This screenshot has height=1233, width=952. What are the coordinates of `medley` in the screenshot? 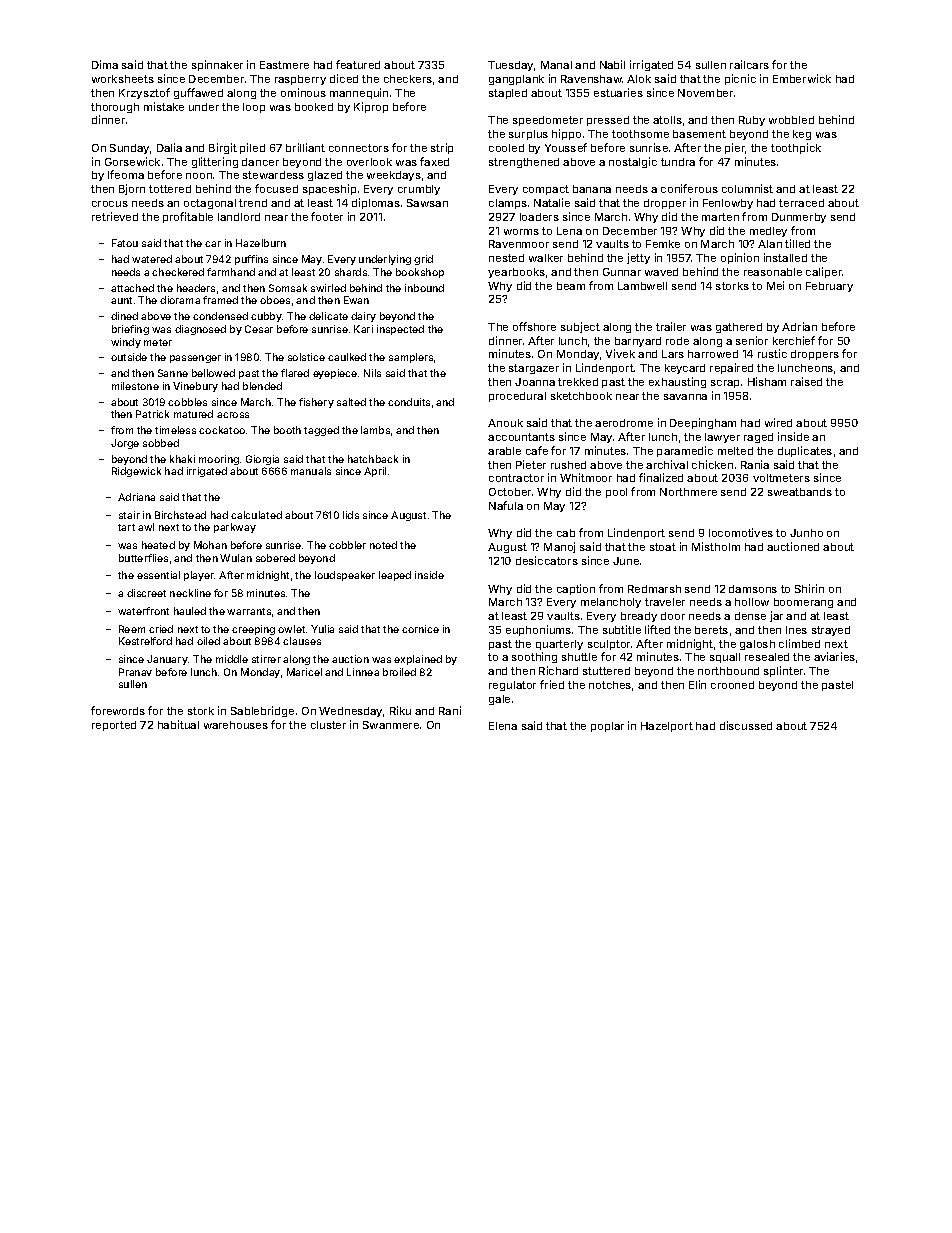 It's located at (768, 232).
